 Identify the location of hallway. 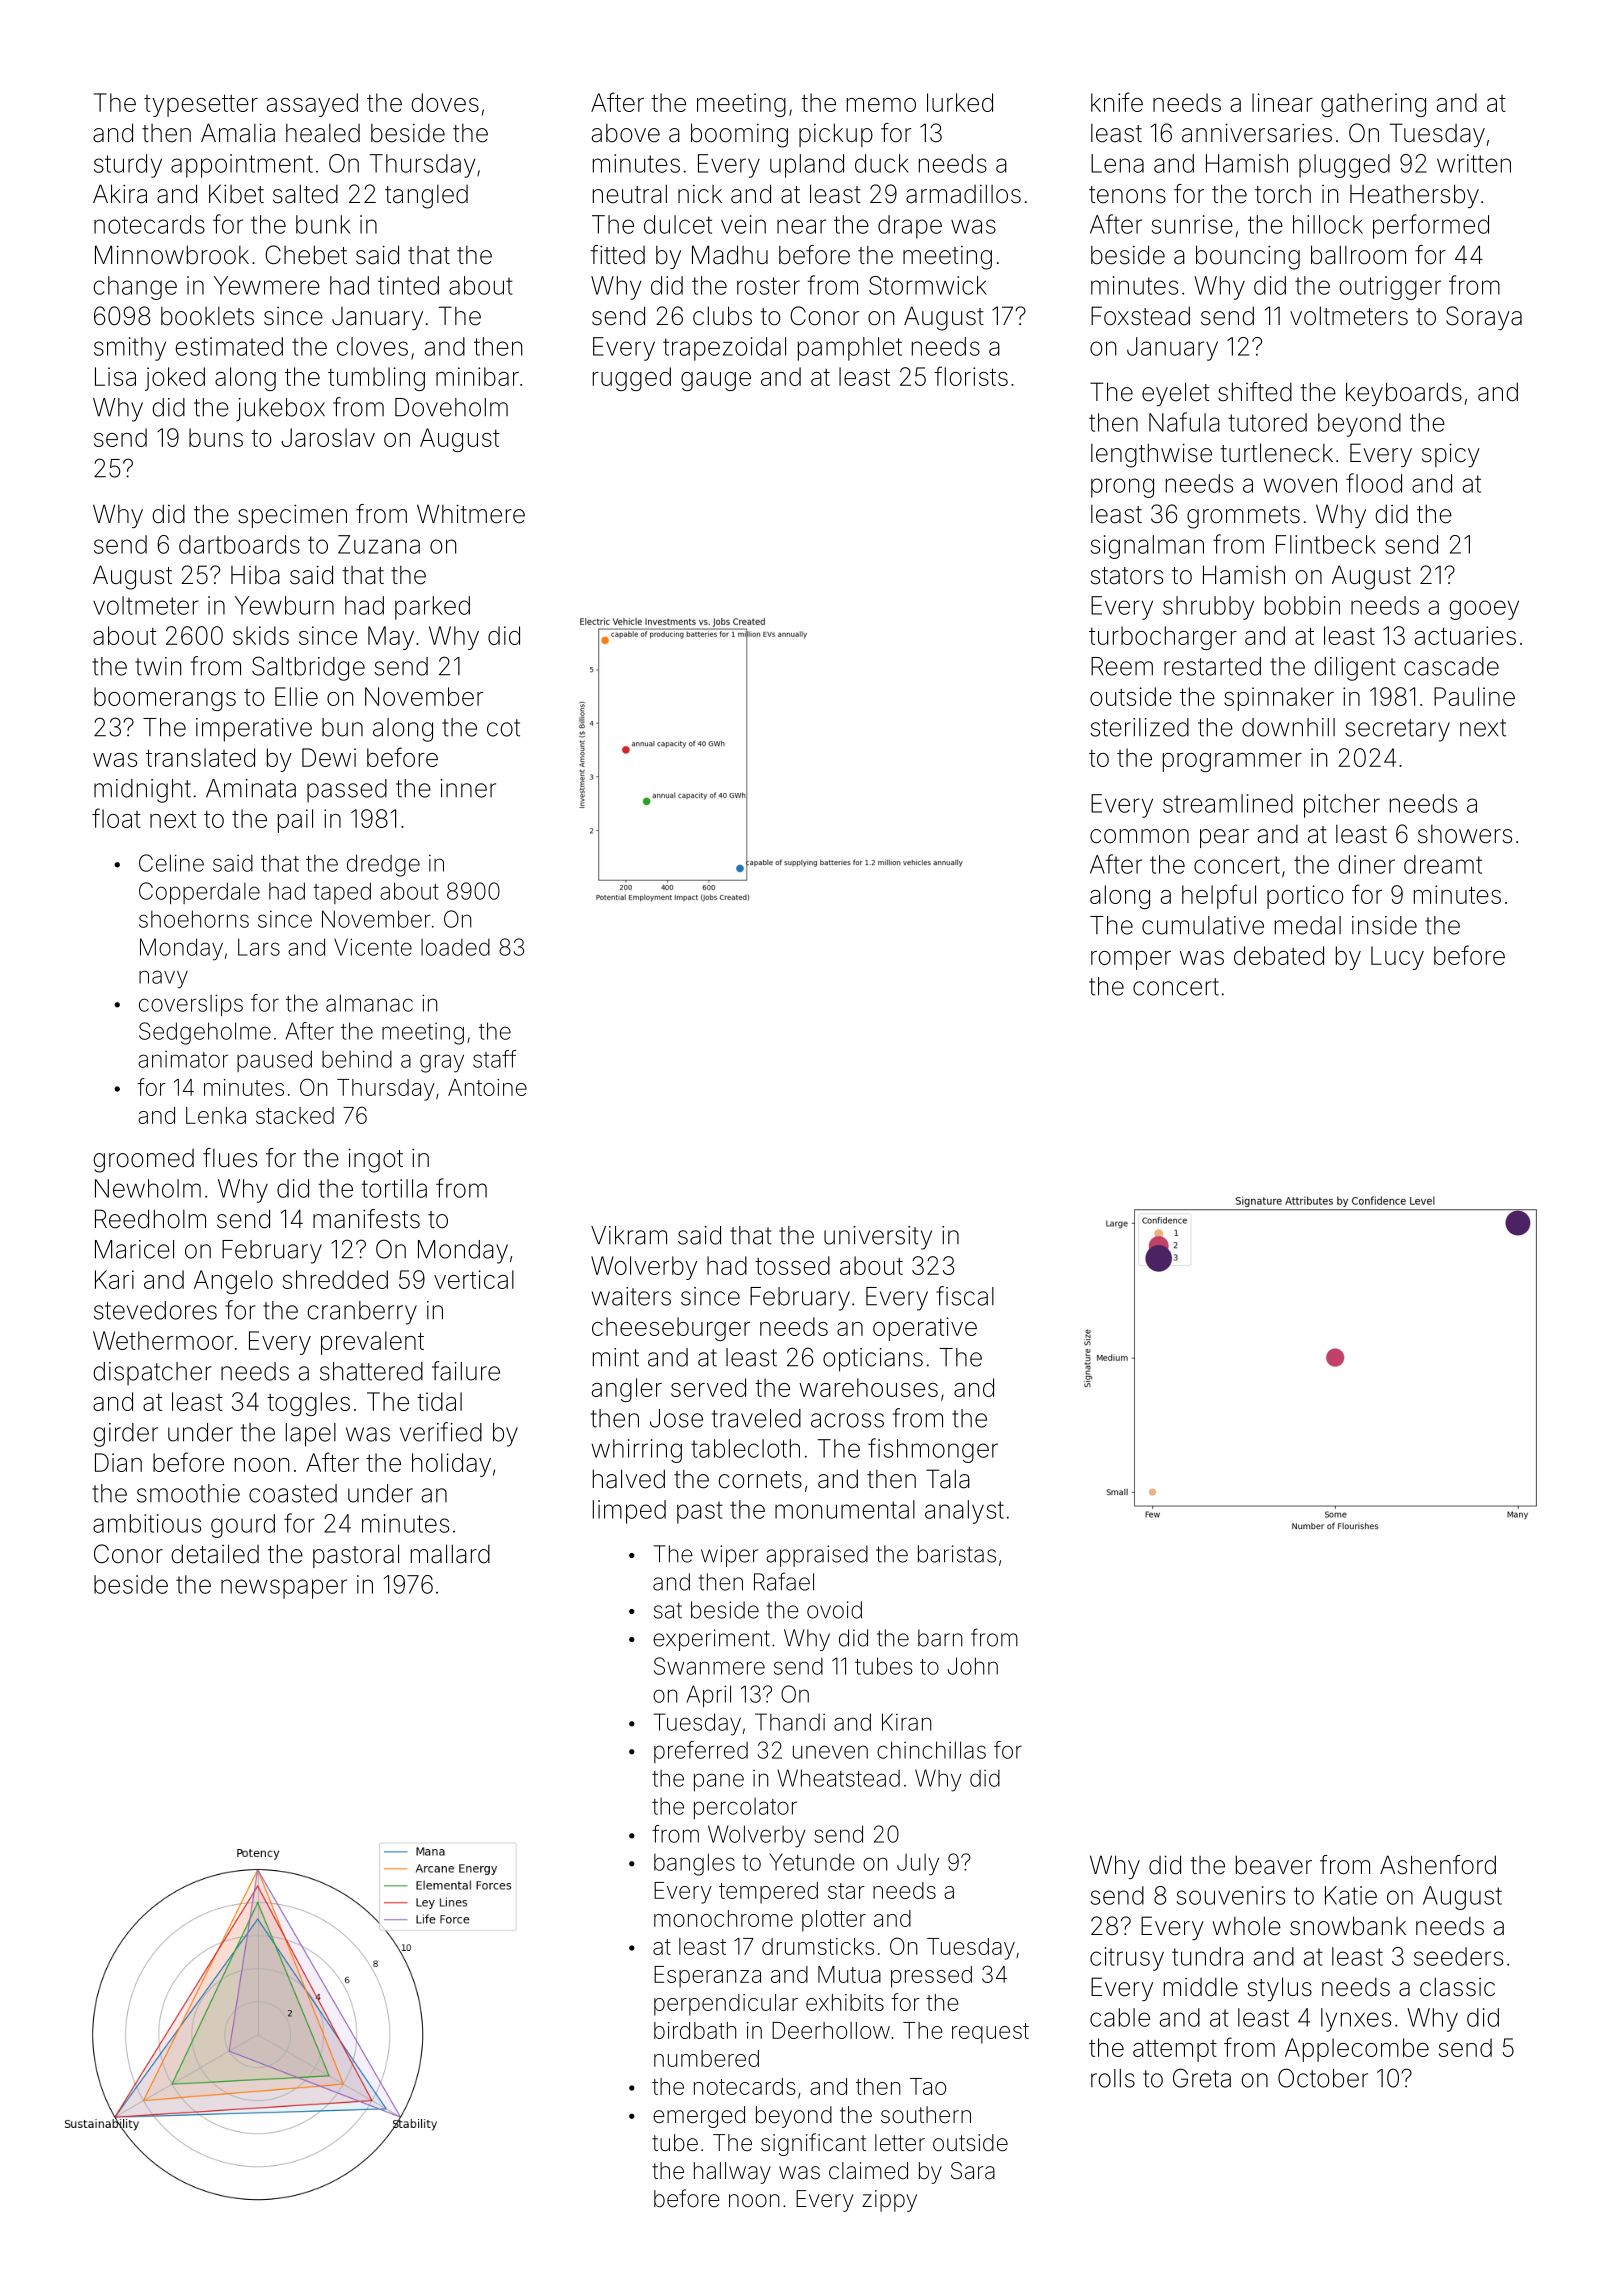
(732, 2173).
